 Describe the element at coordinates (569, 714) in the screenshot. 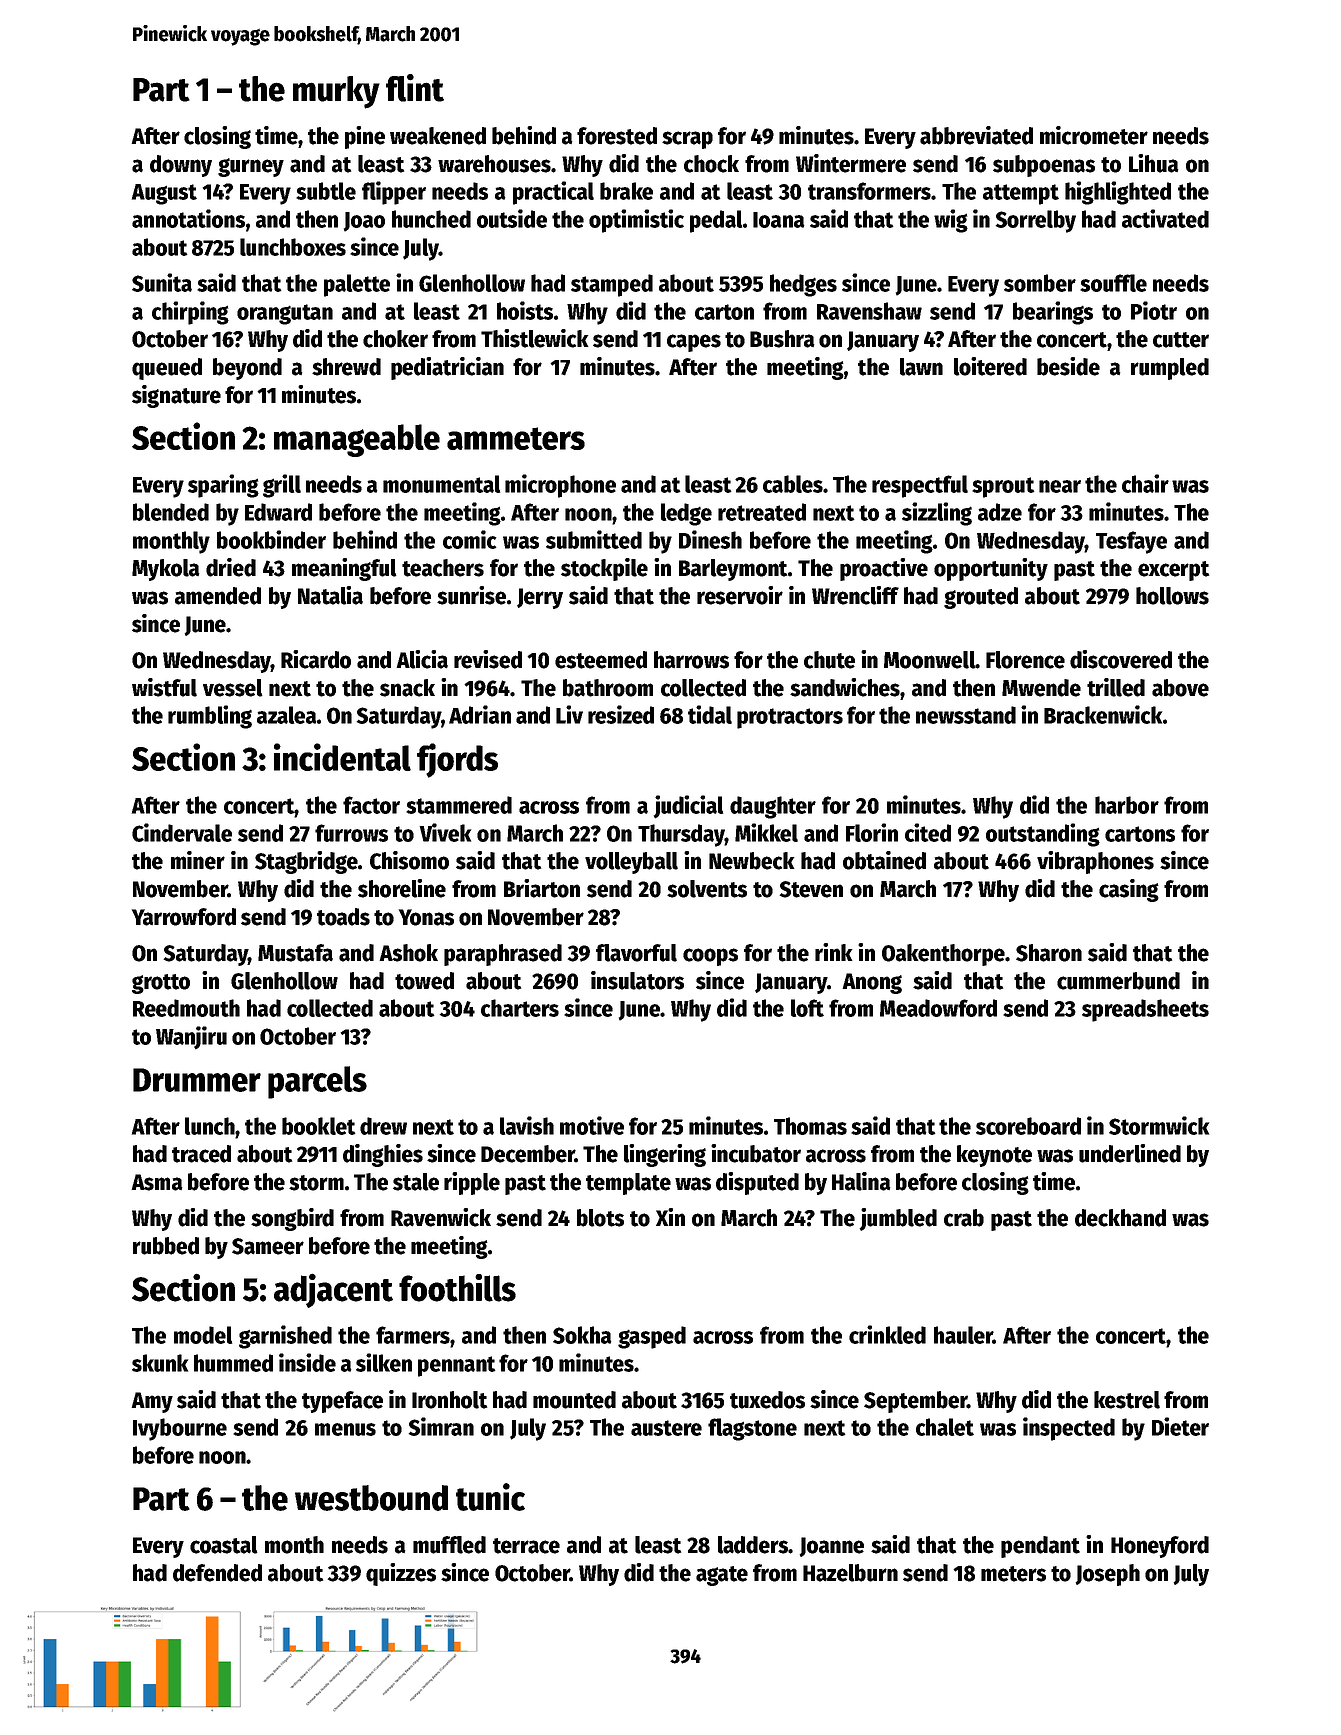

I see `Liv` at that location.
